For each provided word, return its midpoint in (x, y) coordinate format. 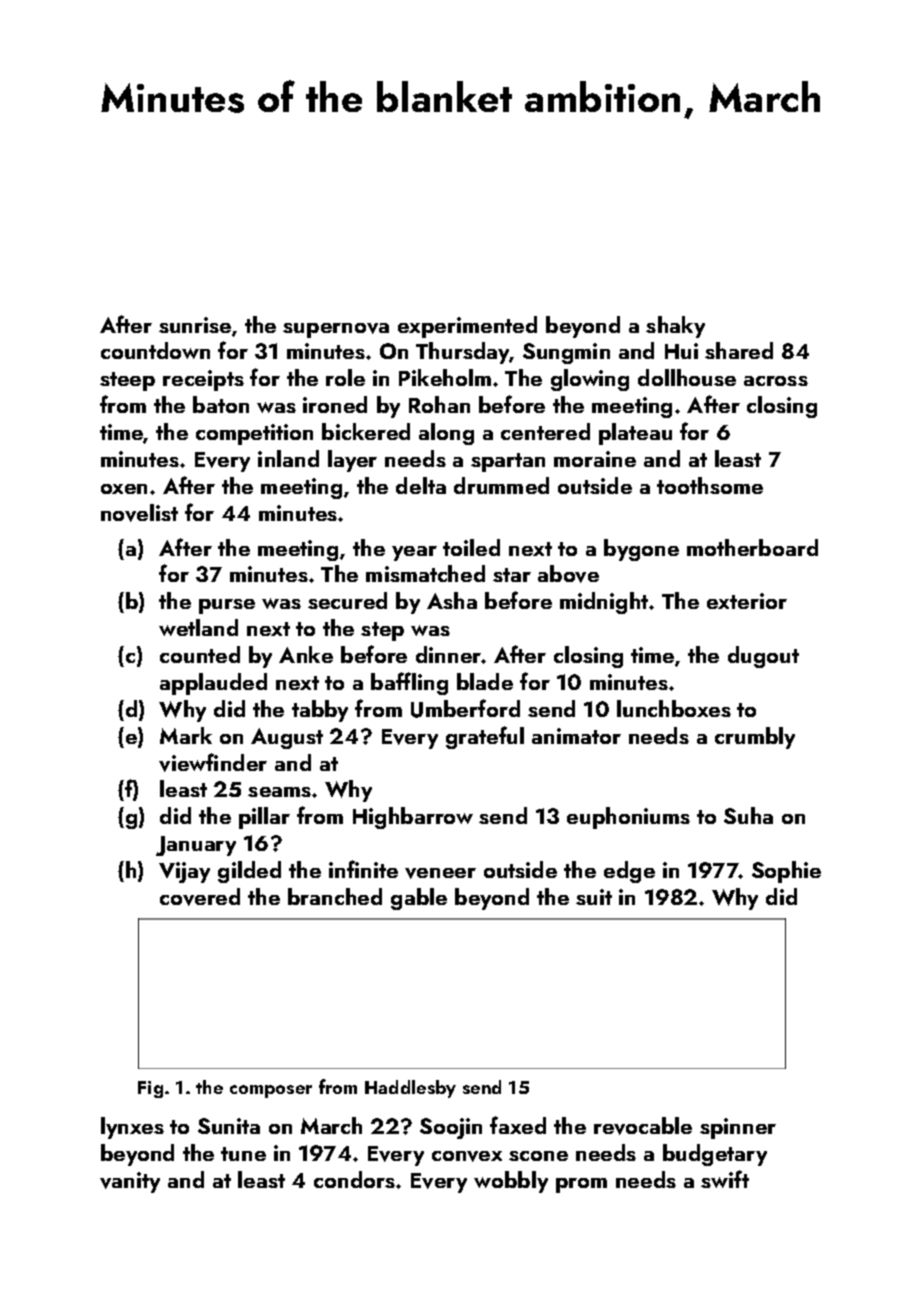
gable (419, 899)
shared (739, 350)
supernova (336, 330)
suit (594, 897)
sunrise (195, 325)
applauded (213, 684)
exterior (747, 601)
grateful (485, 737)
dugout (763, 657)
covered (200, 897)
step (382, 631)
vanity (130, 1182)
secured (347, 600)
